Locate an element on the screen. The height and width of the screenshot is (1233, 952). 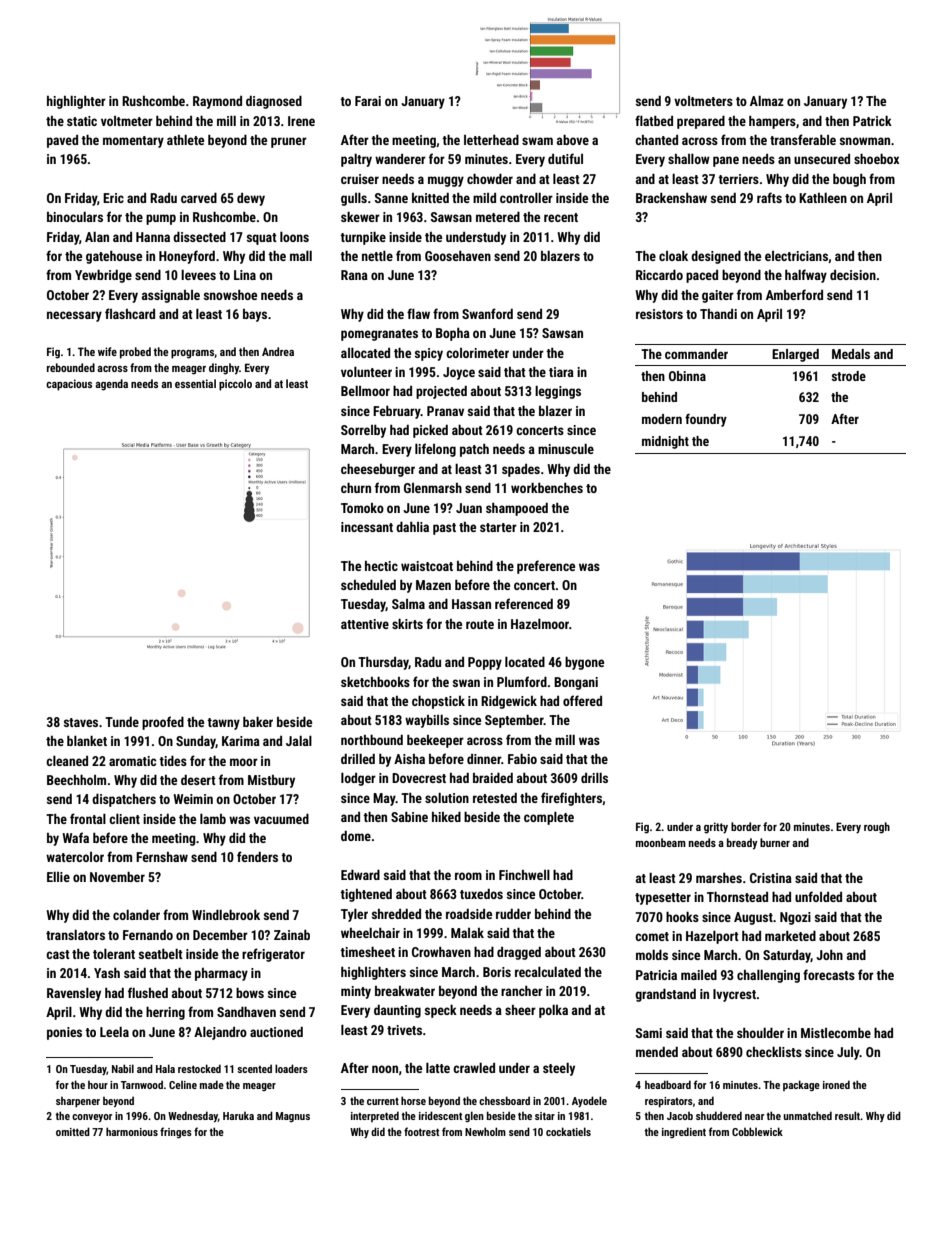
Amberford is located at coordinates (794, 294).
